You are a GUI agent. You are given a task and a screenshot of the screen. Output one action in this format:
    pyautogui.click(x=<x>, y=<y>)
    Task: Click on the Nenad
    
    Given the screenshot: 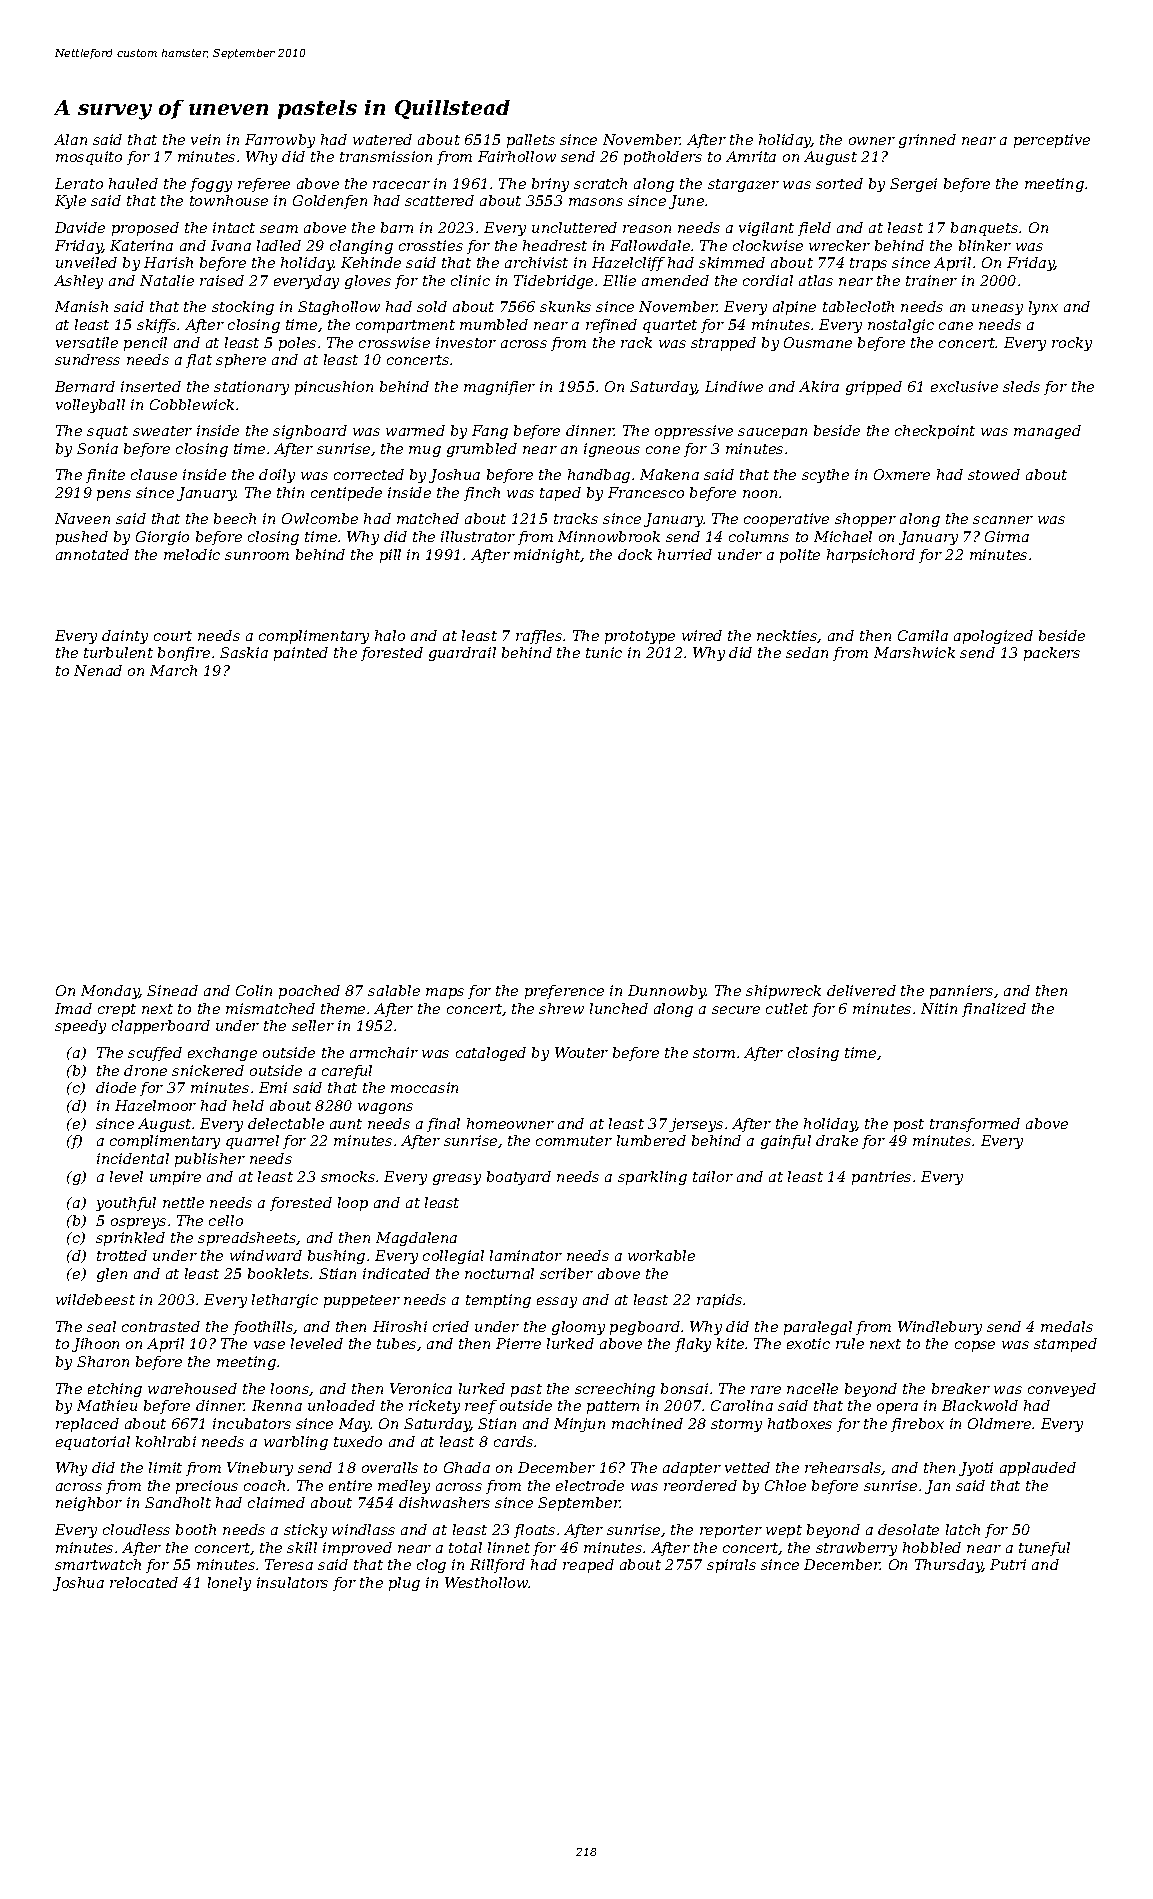 What is the action you would take?
    pyautogui.click(x=98, y=670)
